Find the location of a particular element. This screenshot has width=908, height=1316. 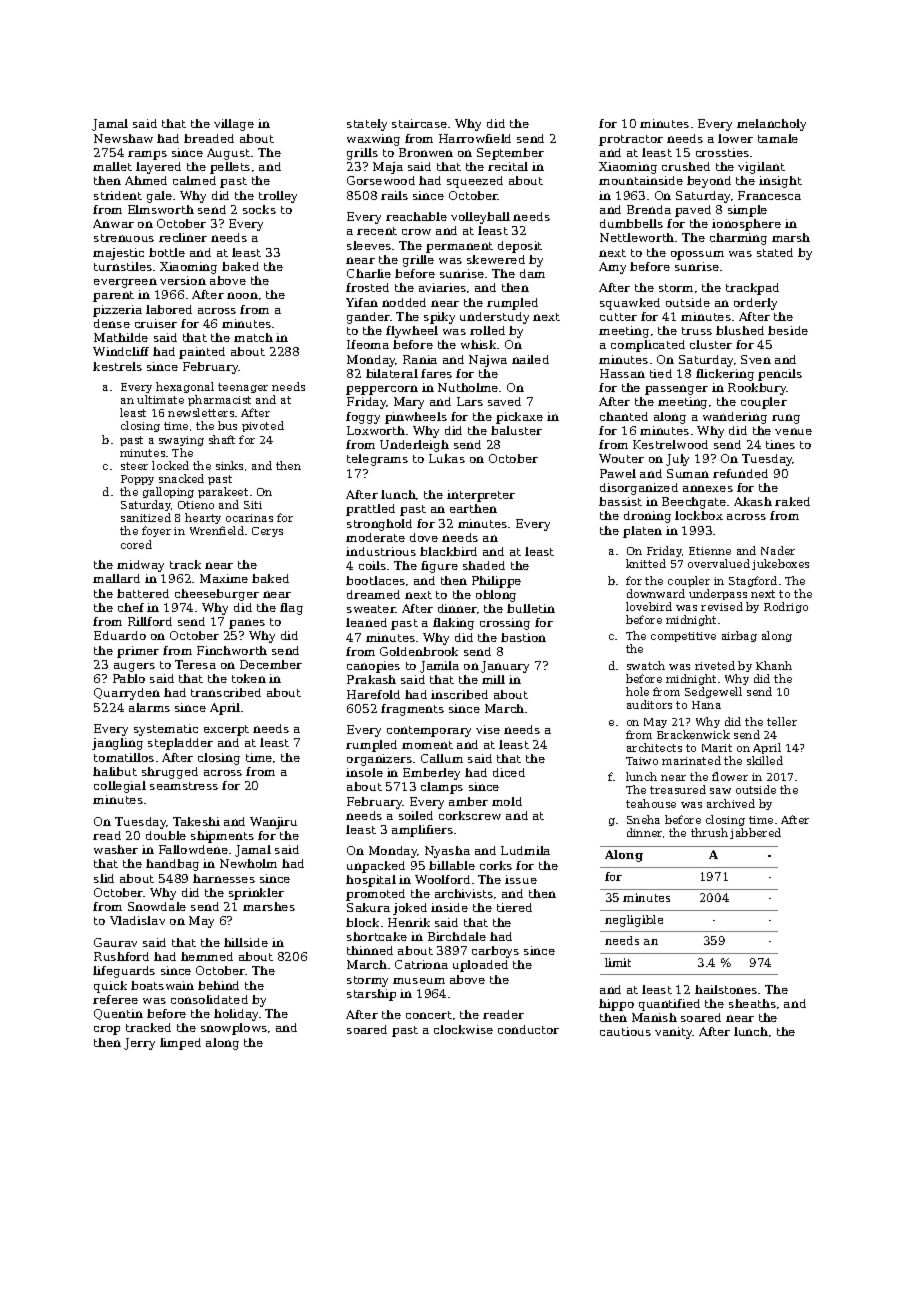

clockwise is located at coordinates (463, 1029).
